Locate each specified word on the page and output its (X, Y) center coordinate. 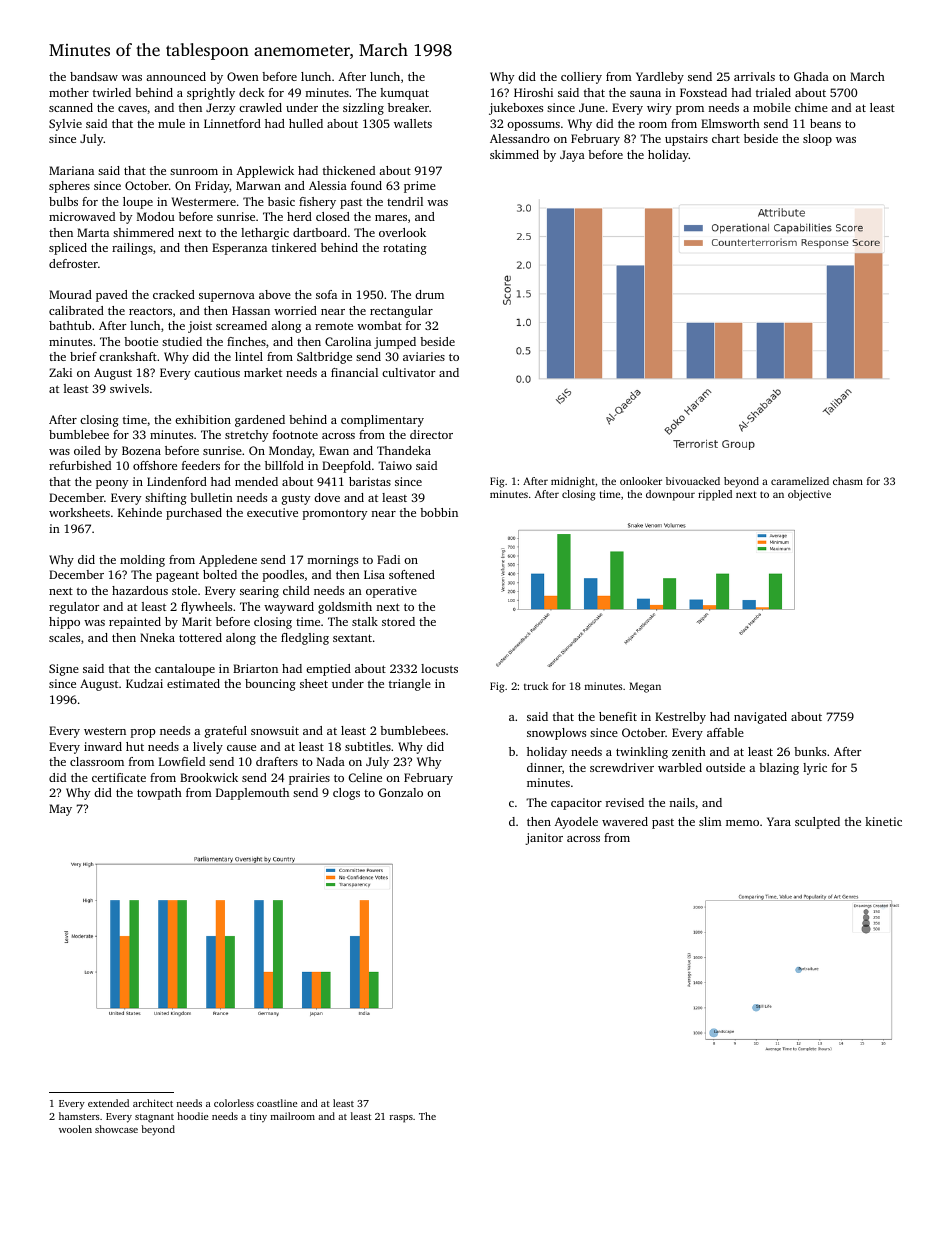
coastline (277, 1103)
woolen (75, 1129)
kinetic (883, 821)
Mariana (71, 170)
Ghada (811, 76)
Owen (243, 76)
